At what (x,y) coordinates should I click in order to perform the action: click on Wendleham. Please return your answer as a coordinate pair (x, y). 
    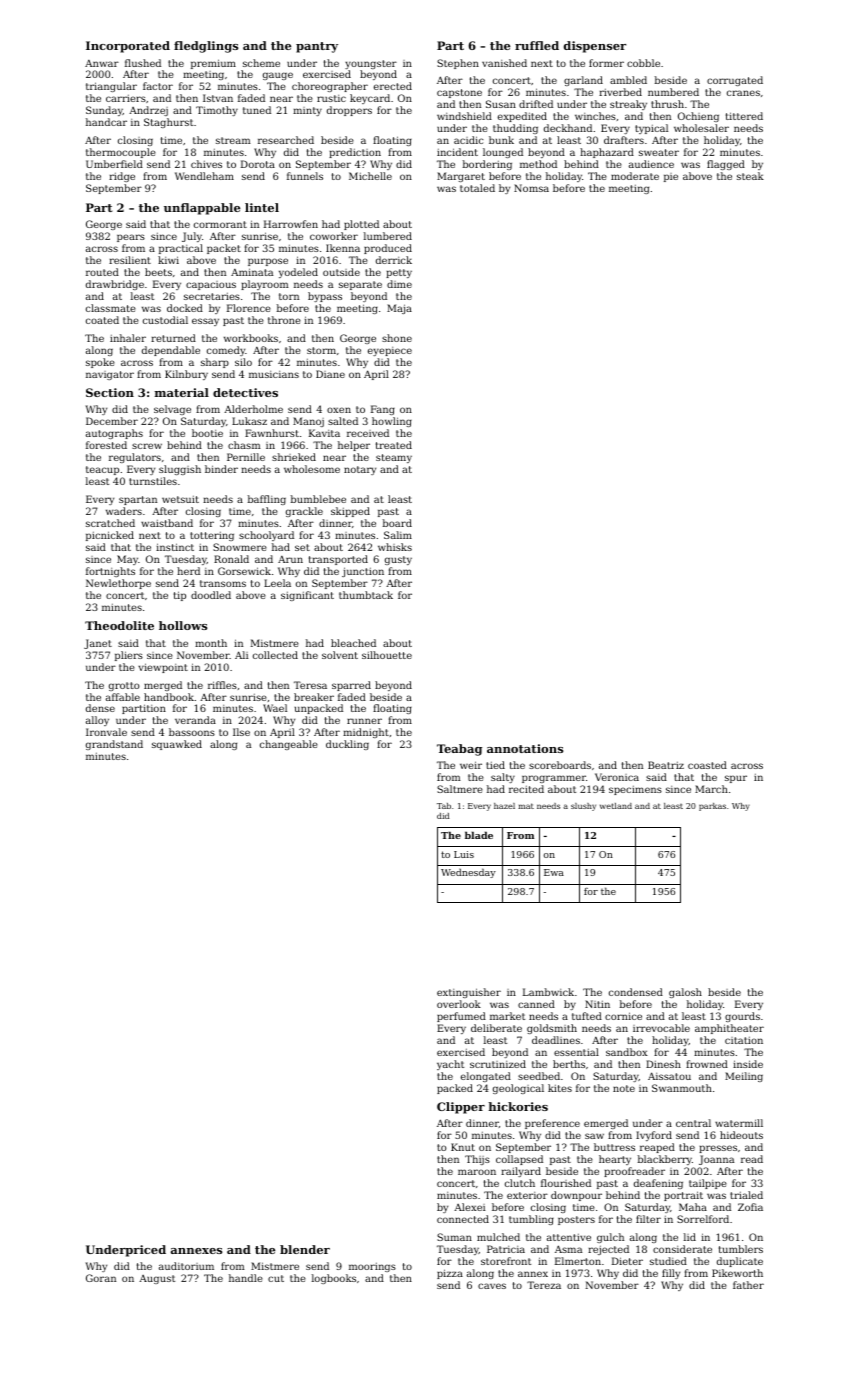
    Looking at the image, I should click on (204, 176).
